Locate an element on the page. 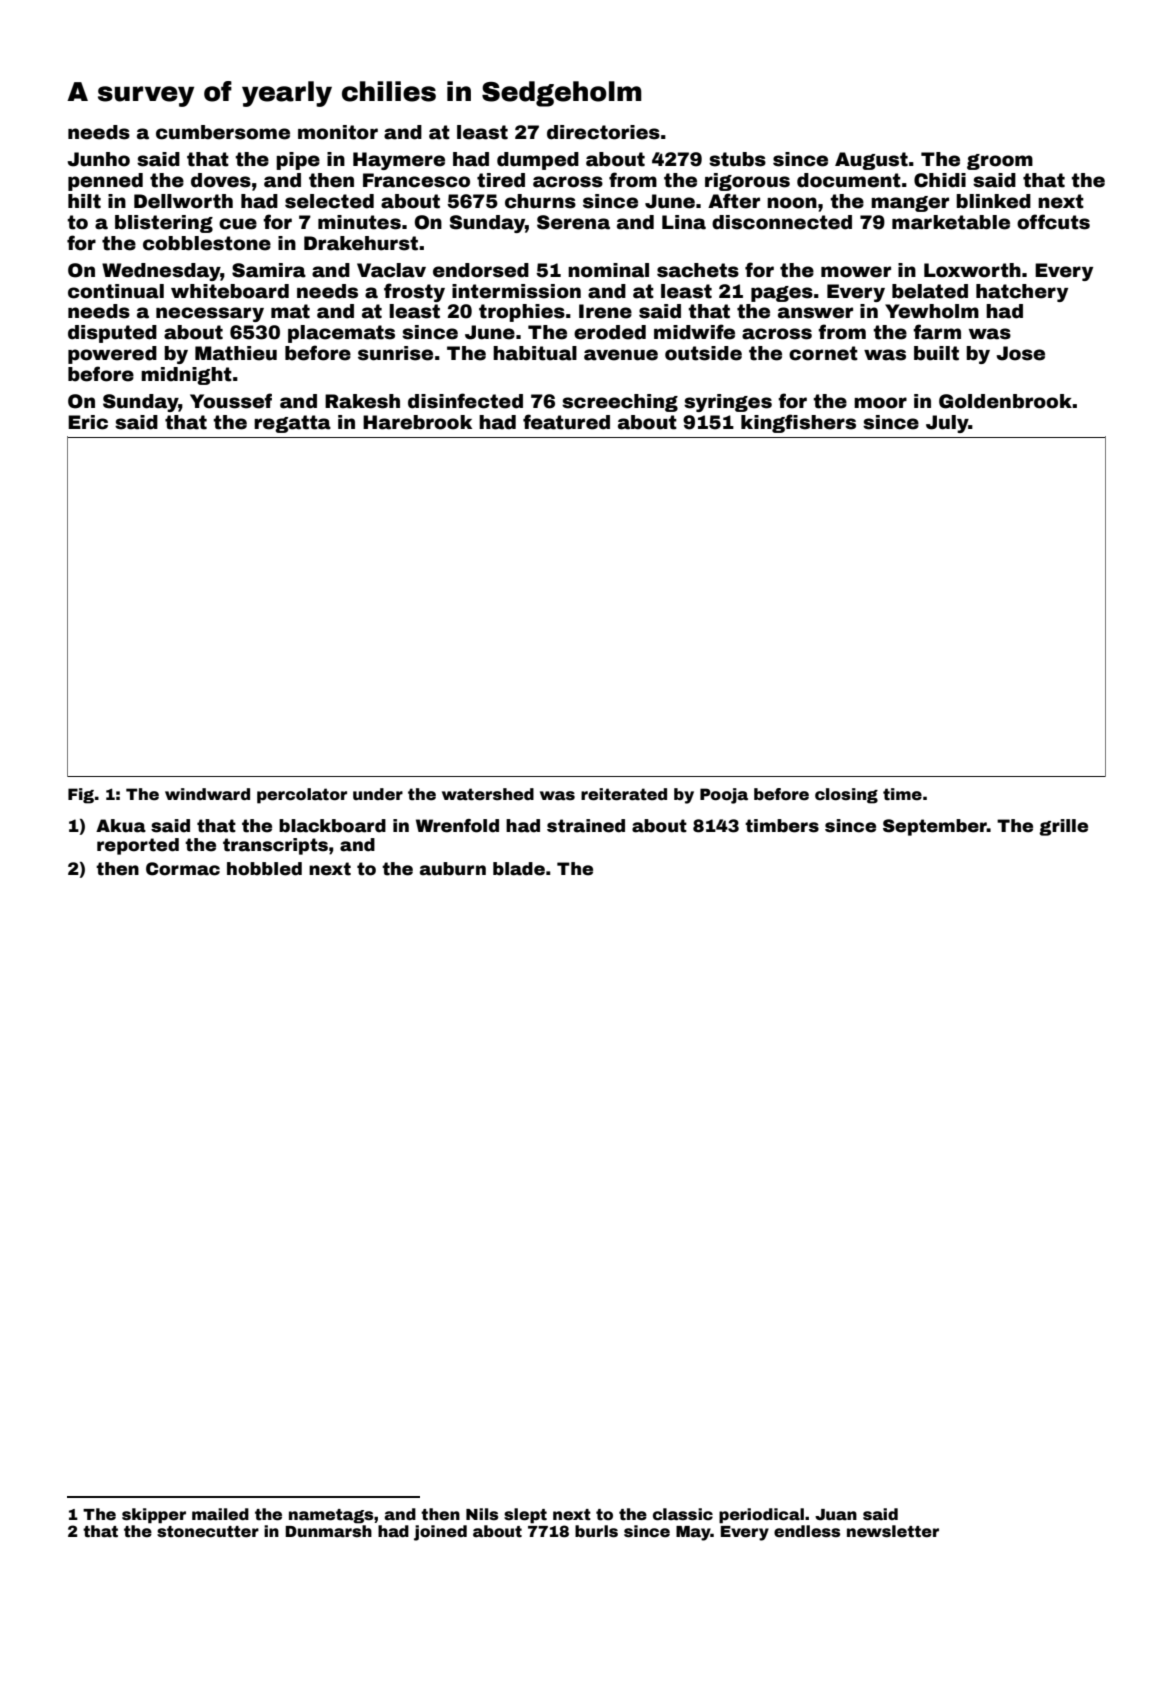 This page has width=1173, height=1699. cue is located at coordinates (238, 224).
